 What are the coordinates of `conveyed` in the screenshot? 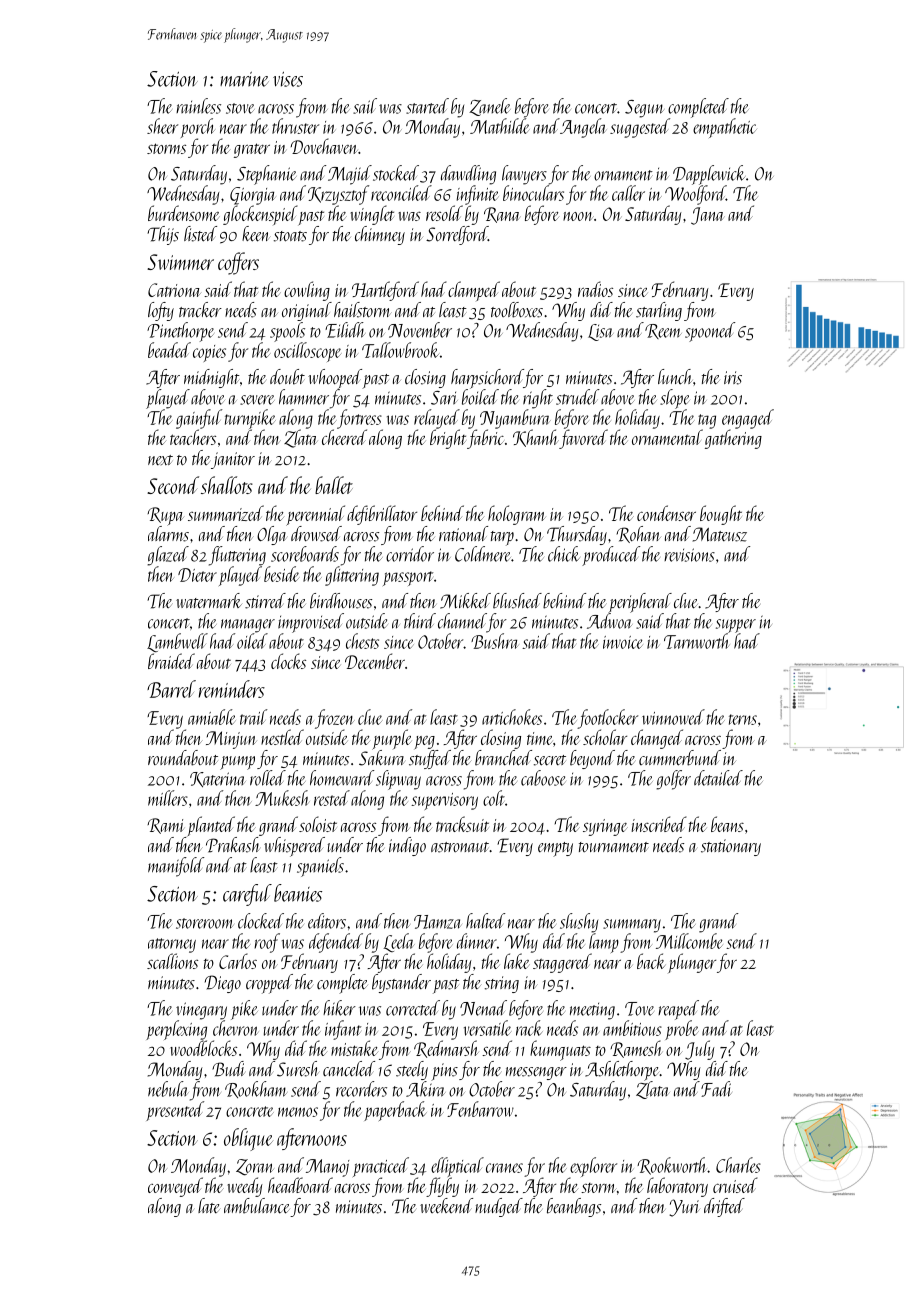 It's located at (175, 1187).
